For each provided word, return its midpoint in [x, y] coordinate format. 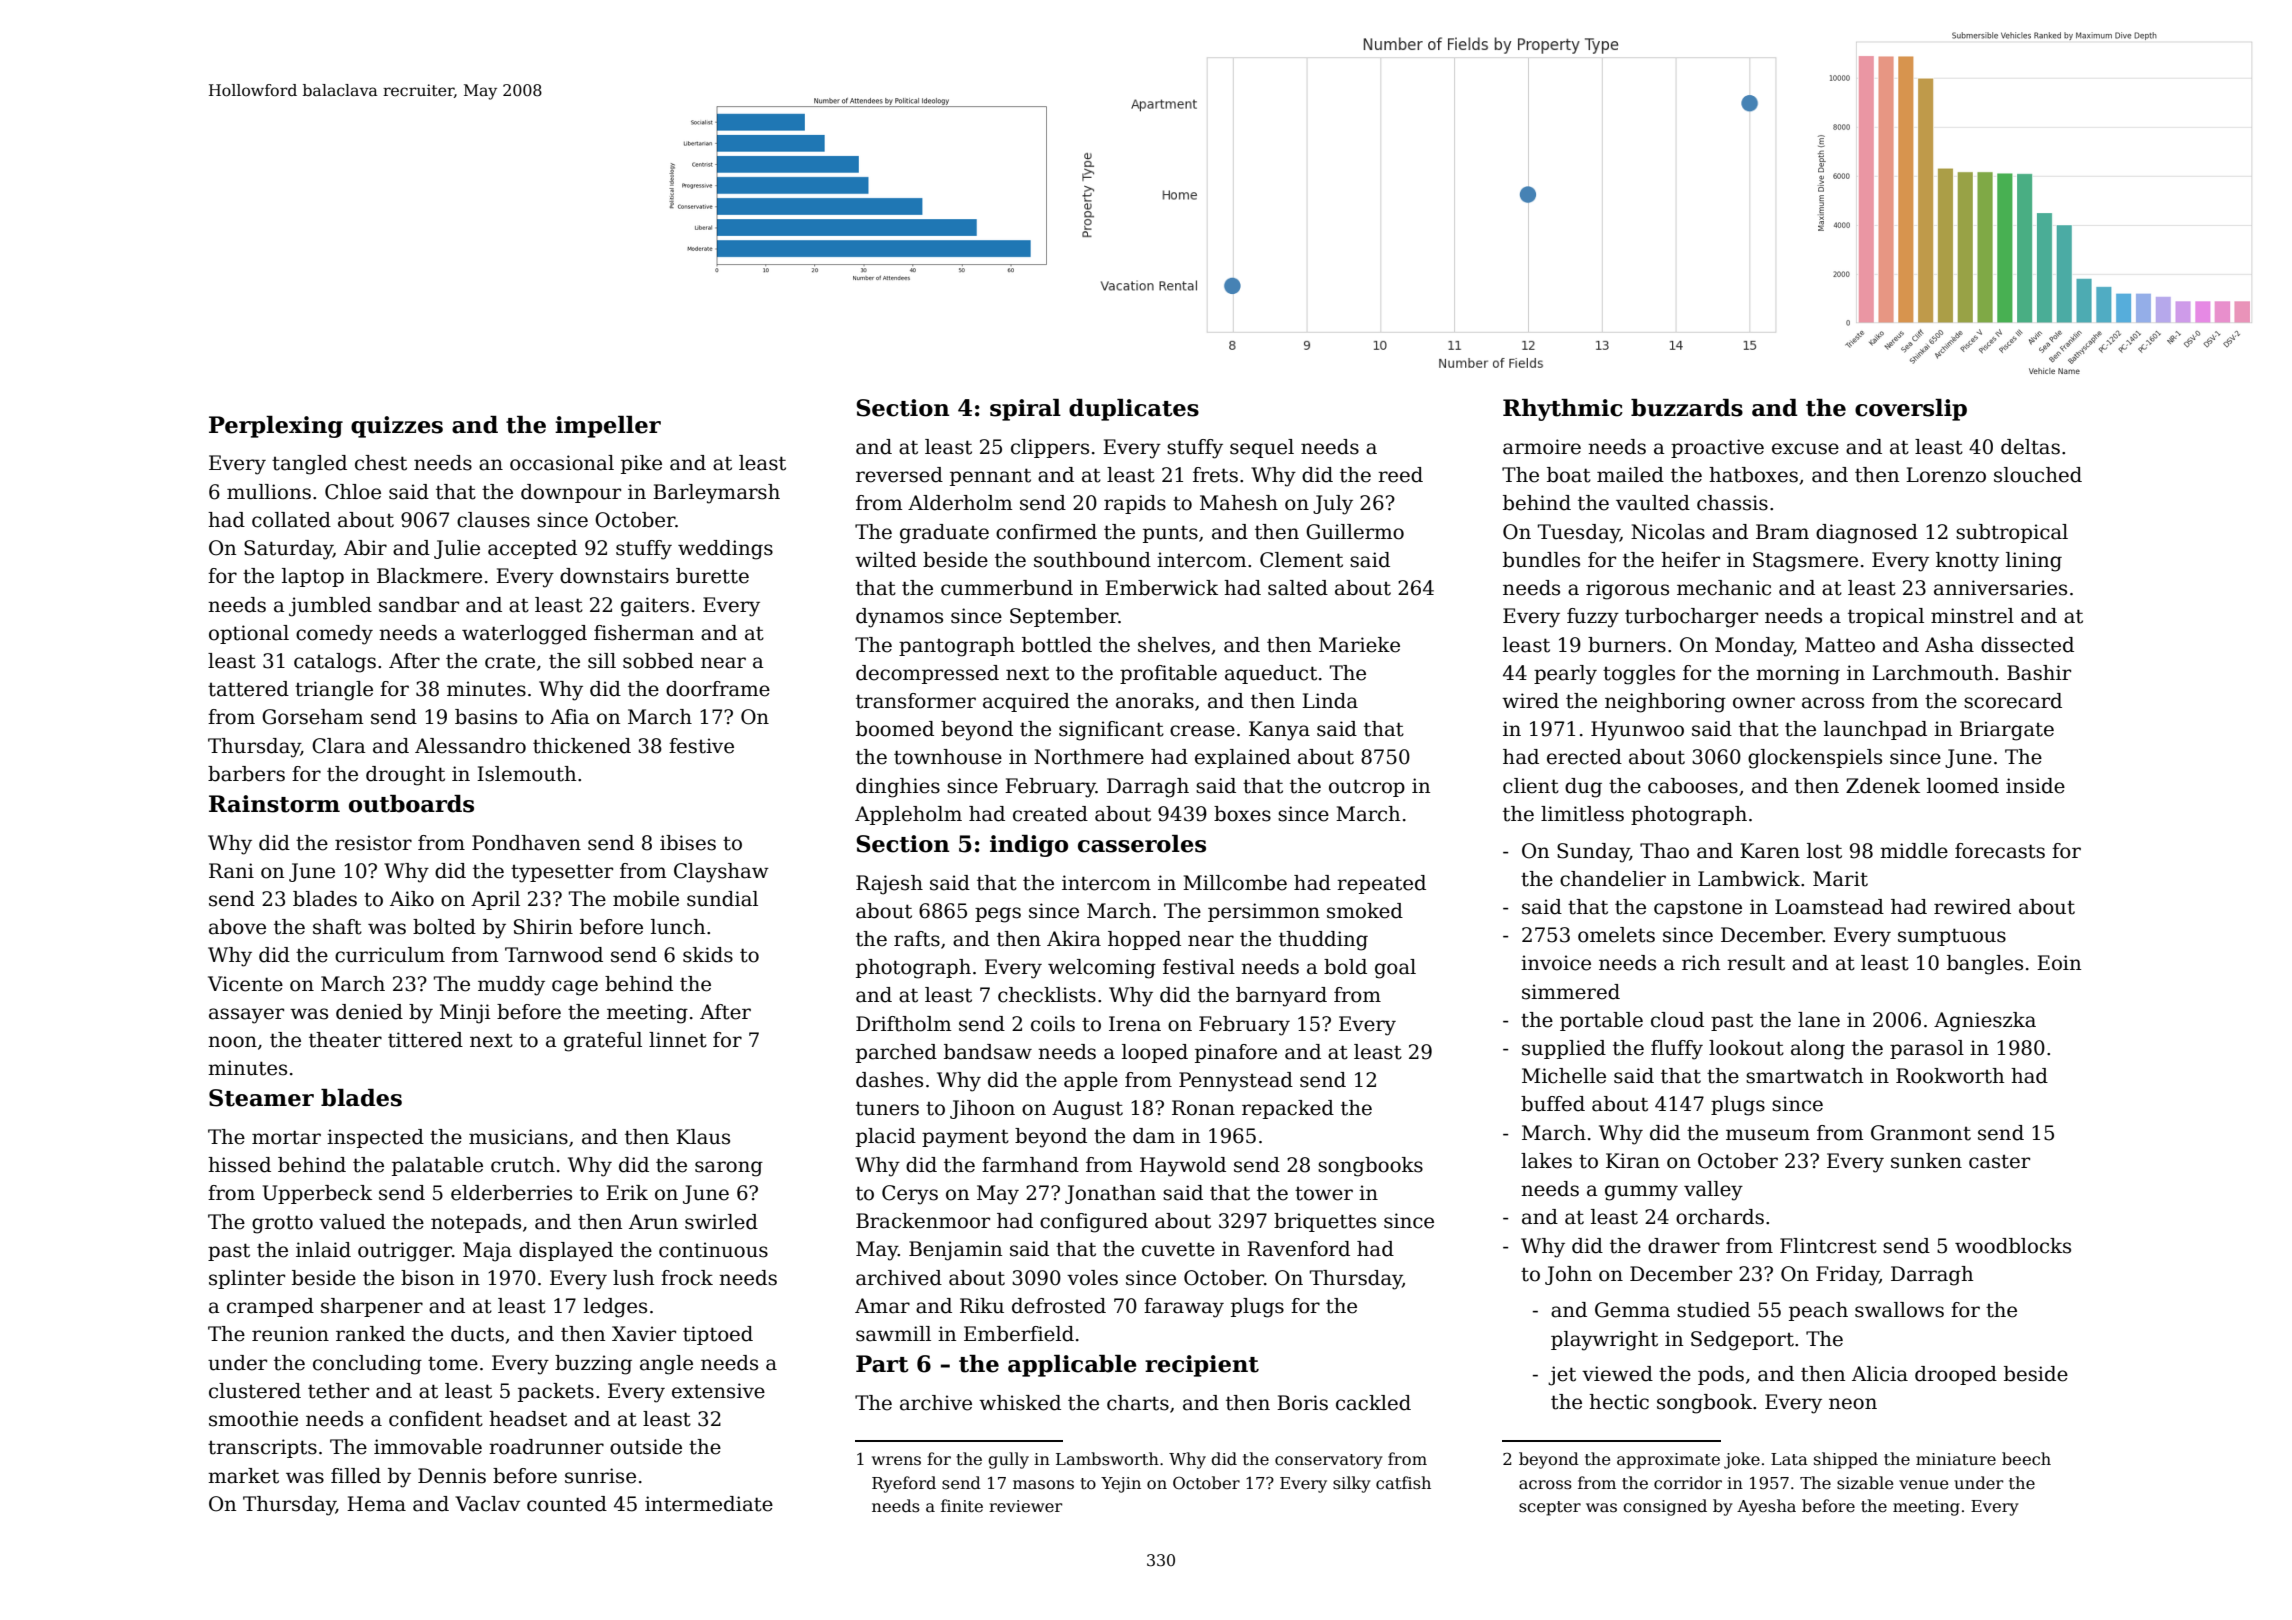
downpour [571, 493]
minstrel [1972, 616]
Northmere [1089, 757]
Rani [231, 871]
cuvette [1178, 1249]
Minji [465, 1014]
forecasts [2000, 851]
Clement [1301, 560]
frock [687, 1278]
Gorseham [312, 717]
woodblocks [2013, 1246]
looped [1155, 1053]
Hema [376, 1504]
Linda [1330, 701]
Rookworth [1950, 1076]
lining [2034, 562]
